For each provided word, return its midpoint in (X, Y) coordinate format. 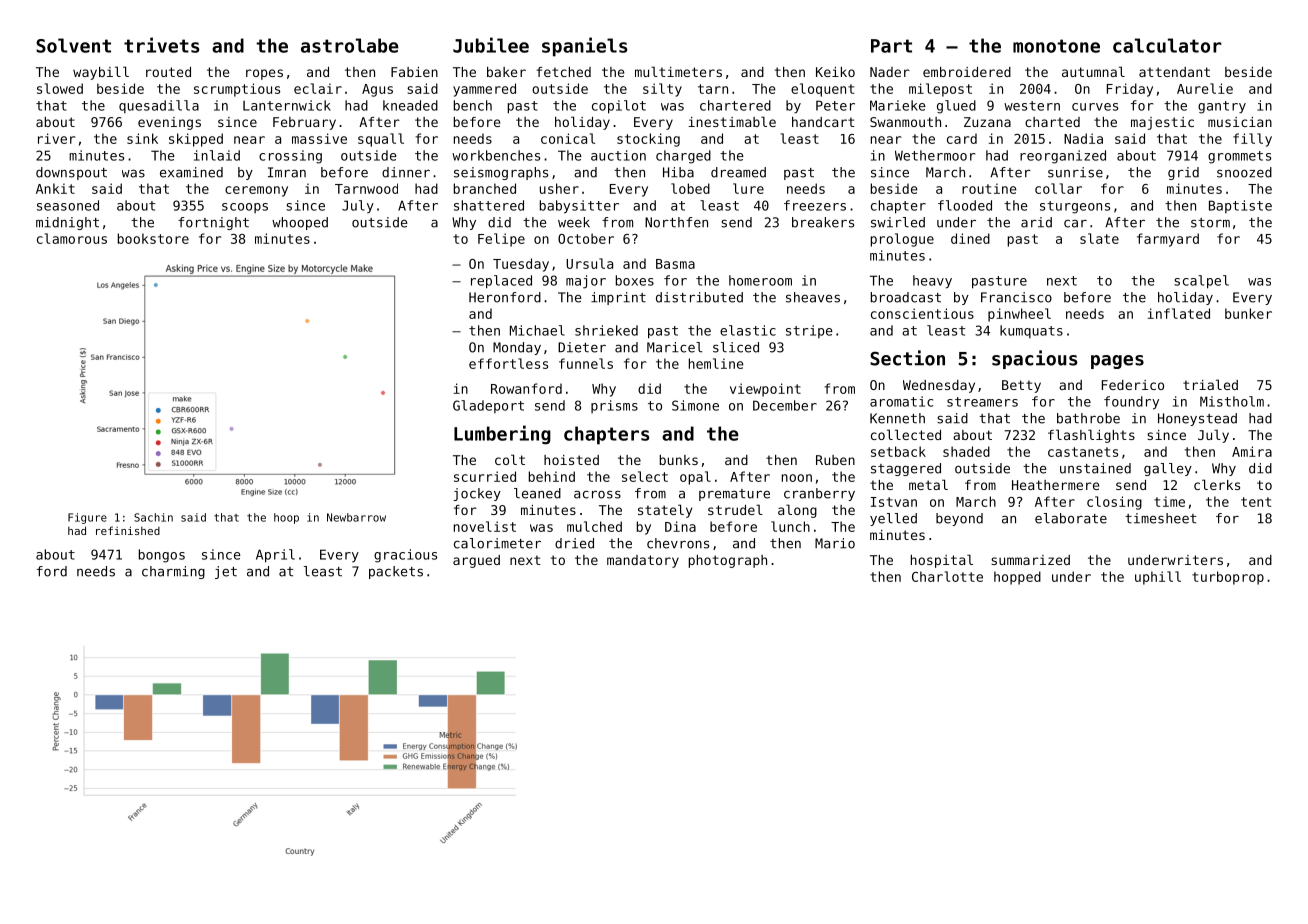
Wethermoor (935, 155)
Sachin (153, 517)
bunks (679, 460)
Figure (87, 518)
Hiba (678, 172)
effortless (508, 363)
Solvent (73, 45)
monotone (1056, 46)
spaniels (584, 47)
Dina (680, 526)
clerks (1217, 484)
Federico (1133, 385)
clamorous (72, 238)
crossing (290, 157)
